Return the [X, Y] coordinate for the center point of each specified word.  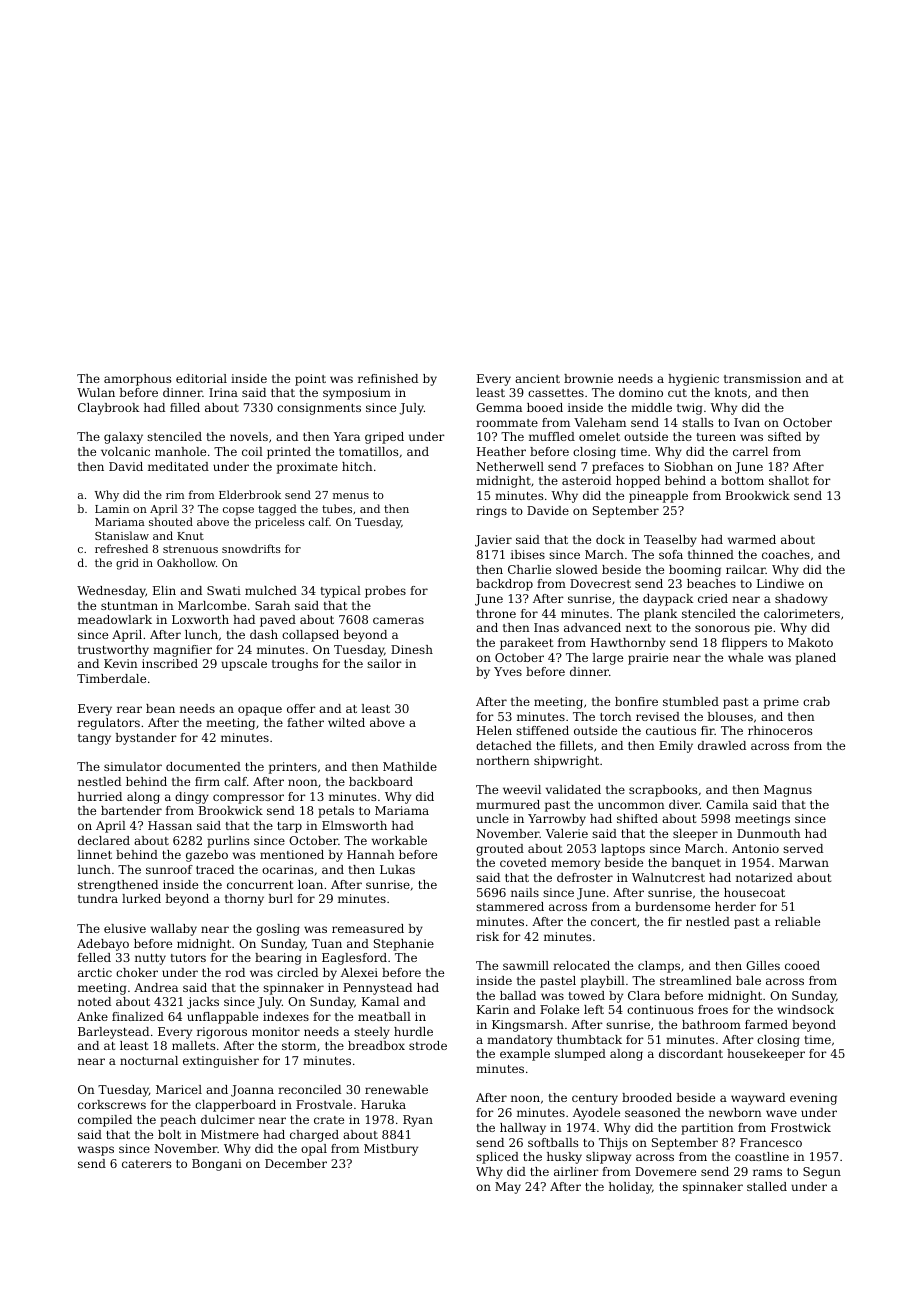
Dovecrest [600, 583]
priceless [280, 523]
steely [372, 1033]
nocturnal [149, 1060]
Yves [508, 671]
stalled [767, 1186]
